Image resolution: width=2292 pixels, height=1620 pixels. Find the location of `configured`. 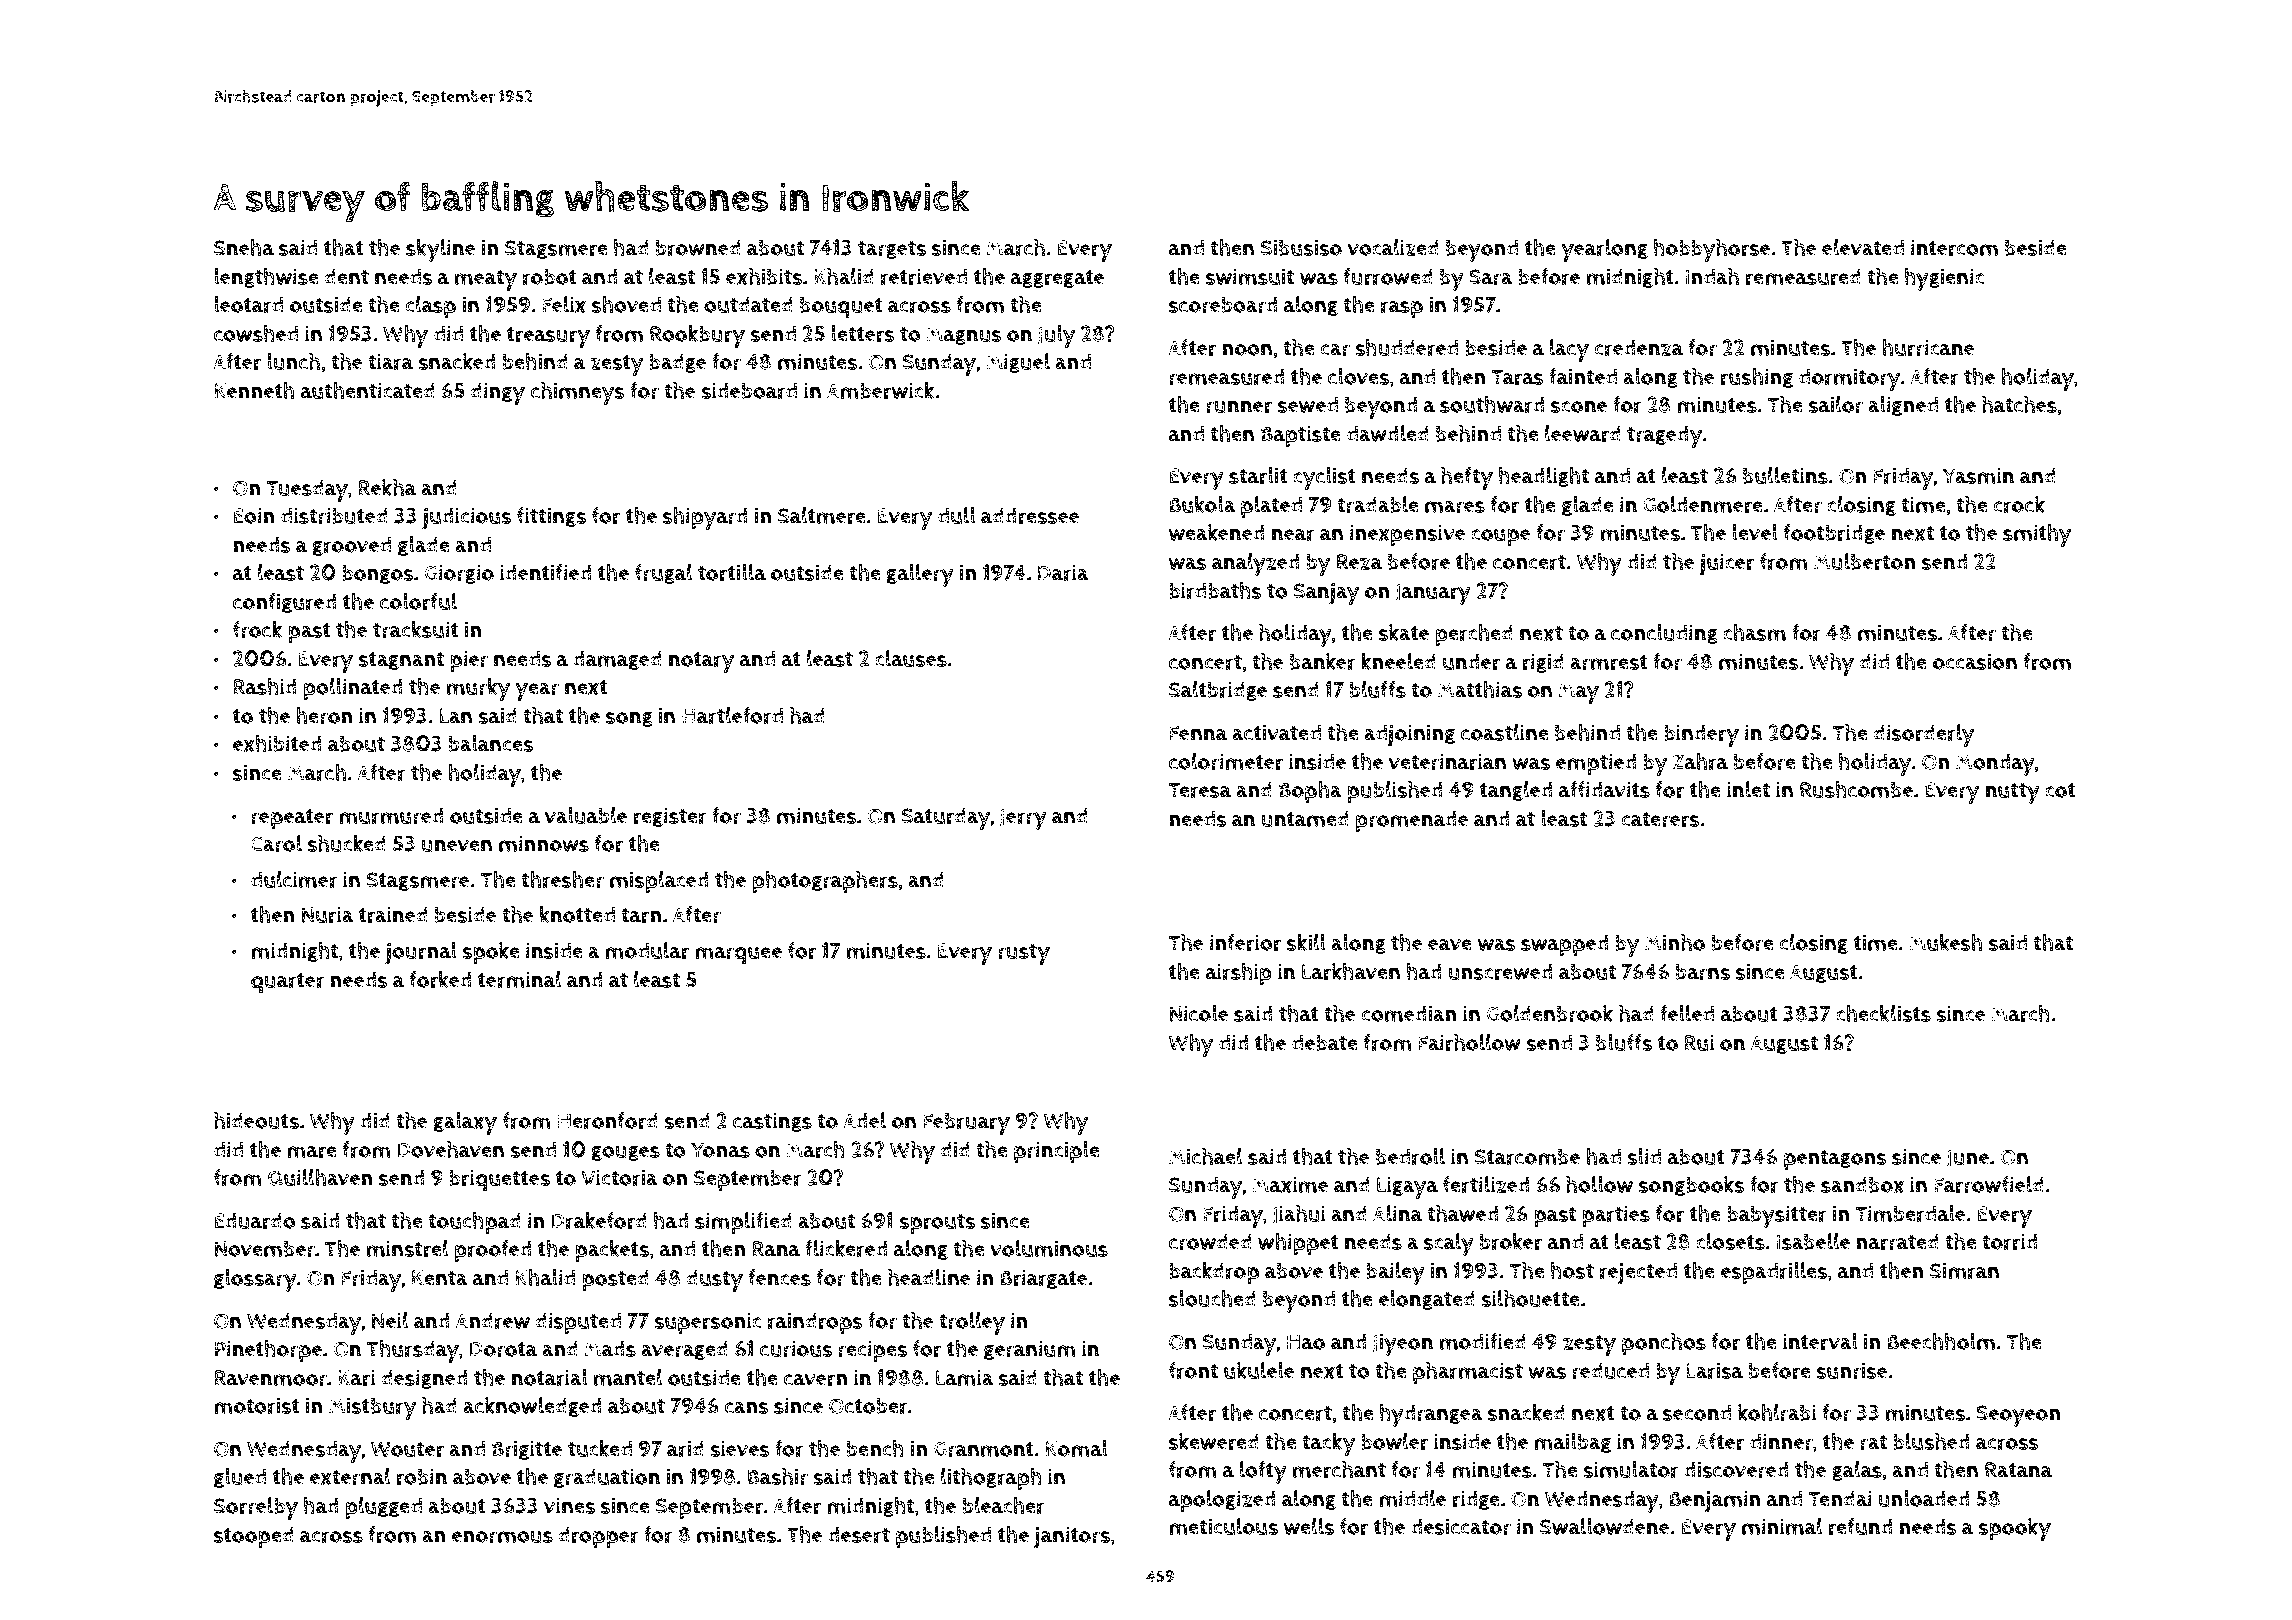

configured is located at coordinates (285, 603).
